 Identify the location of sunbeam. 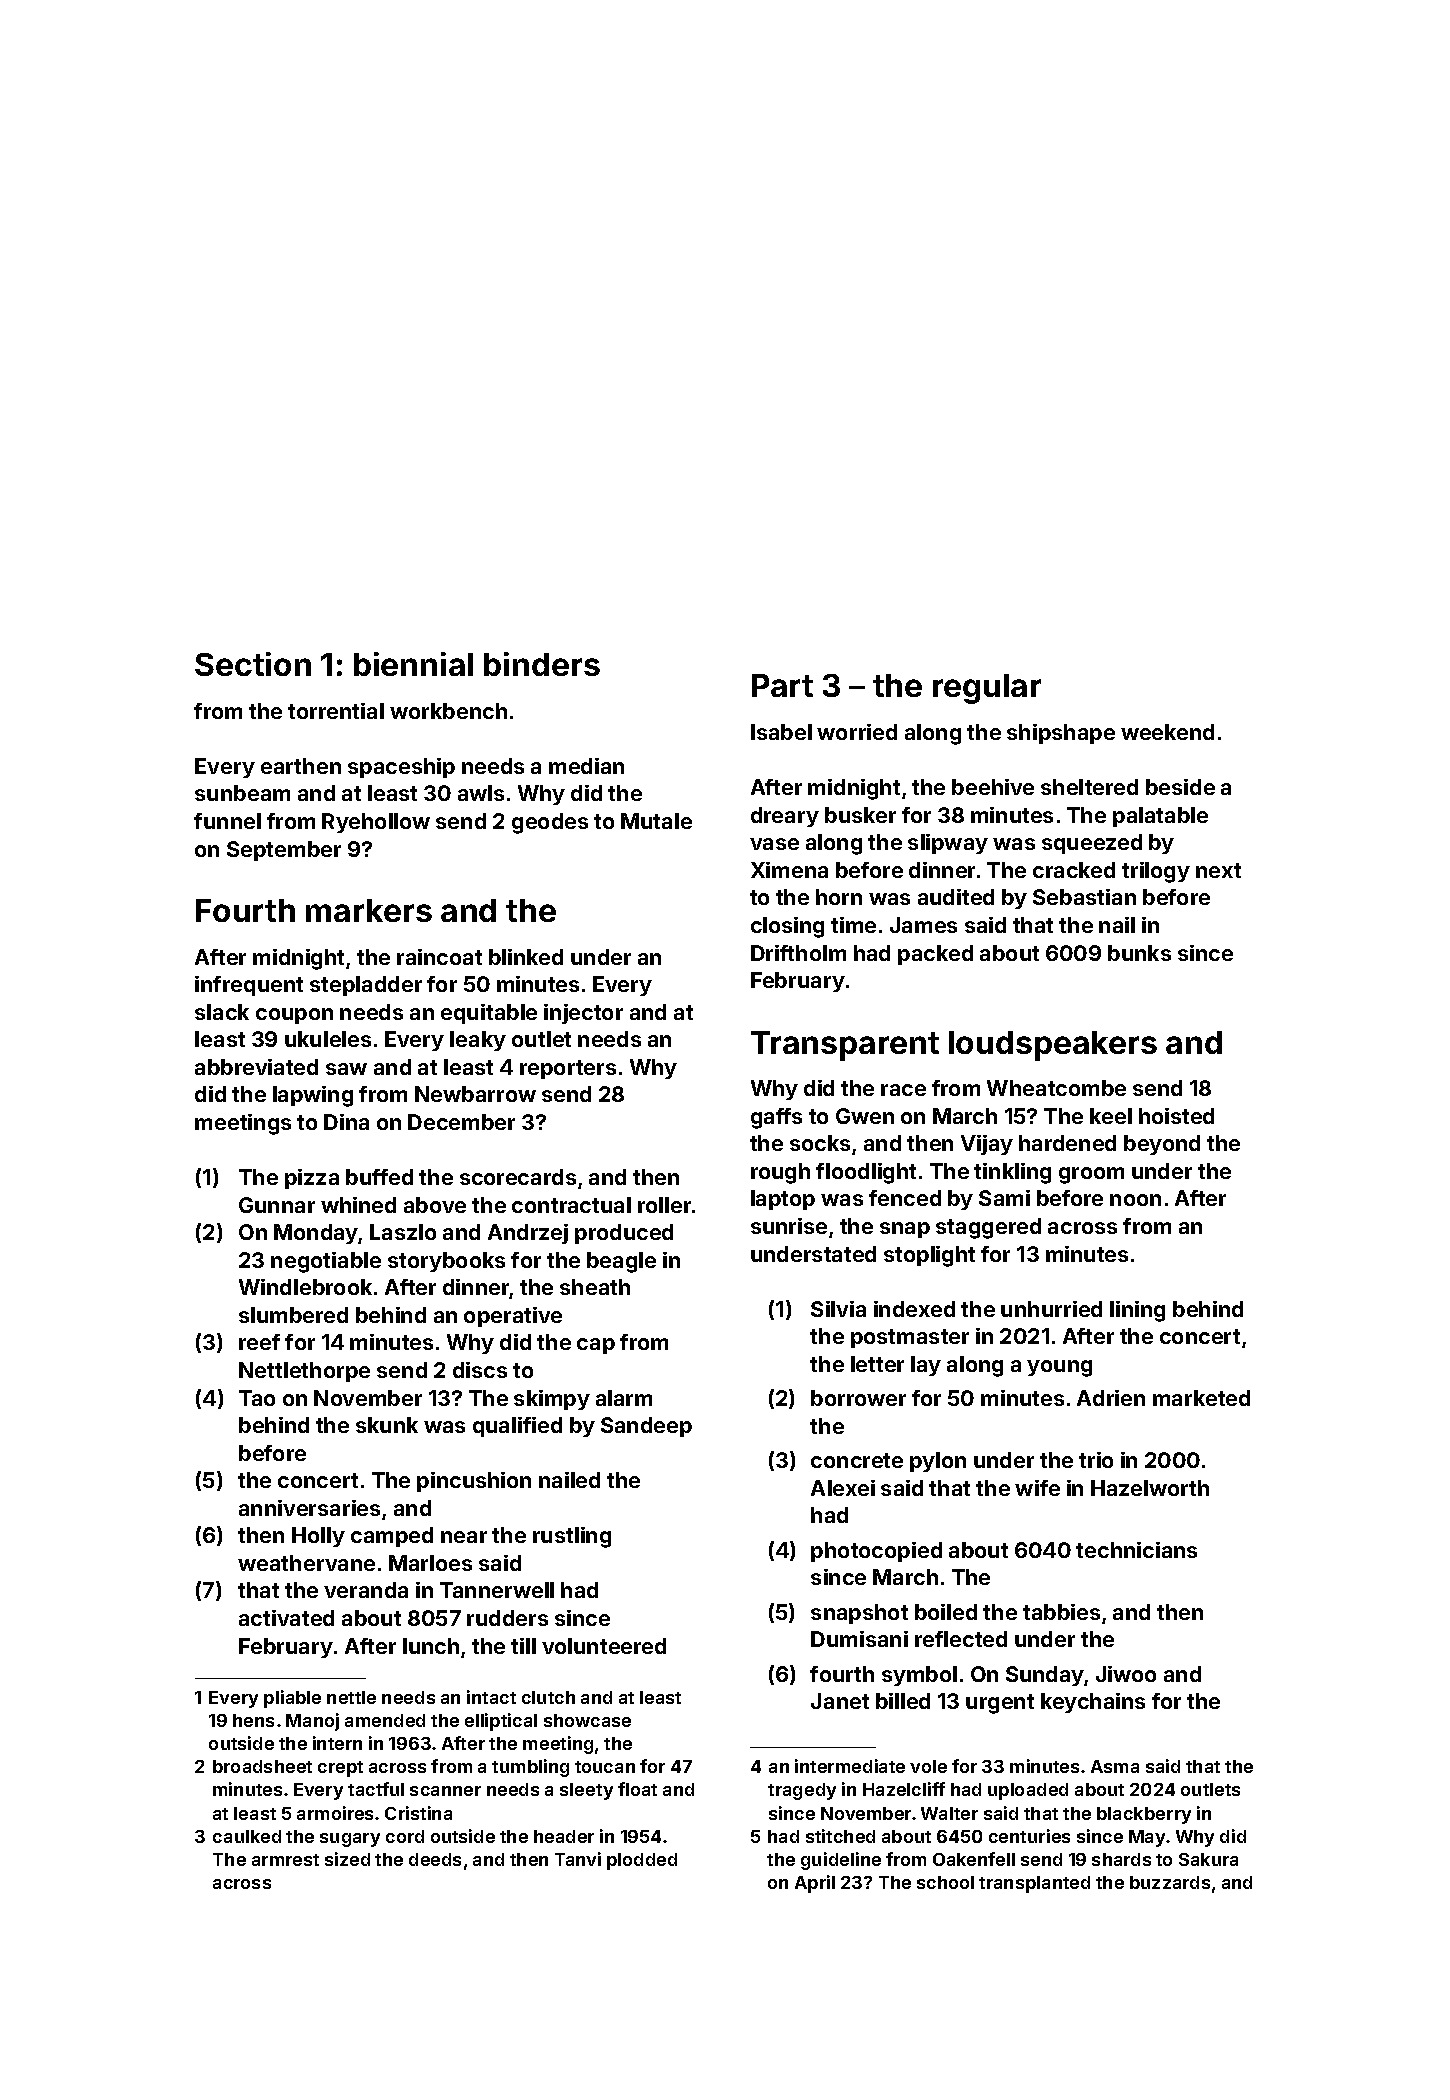
(242, 793).
